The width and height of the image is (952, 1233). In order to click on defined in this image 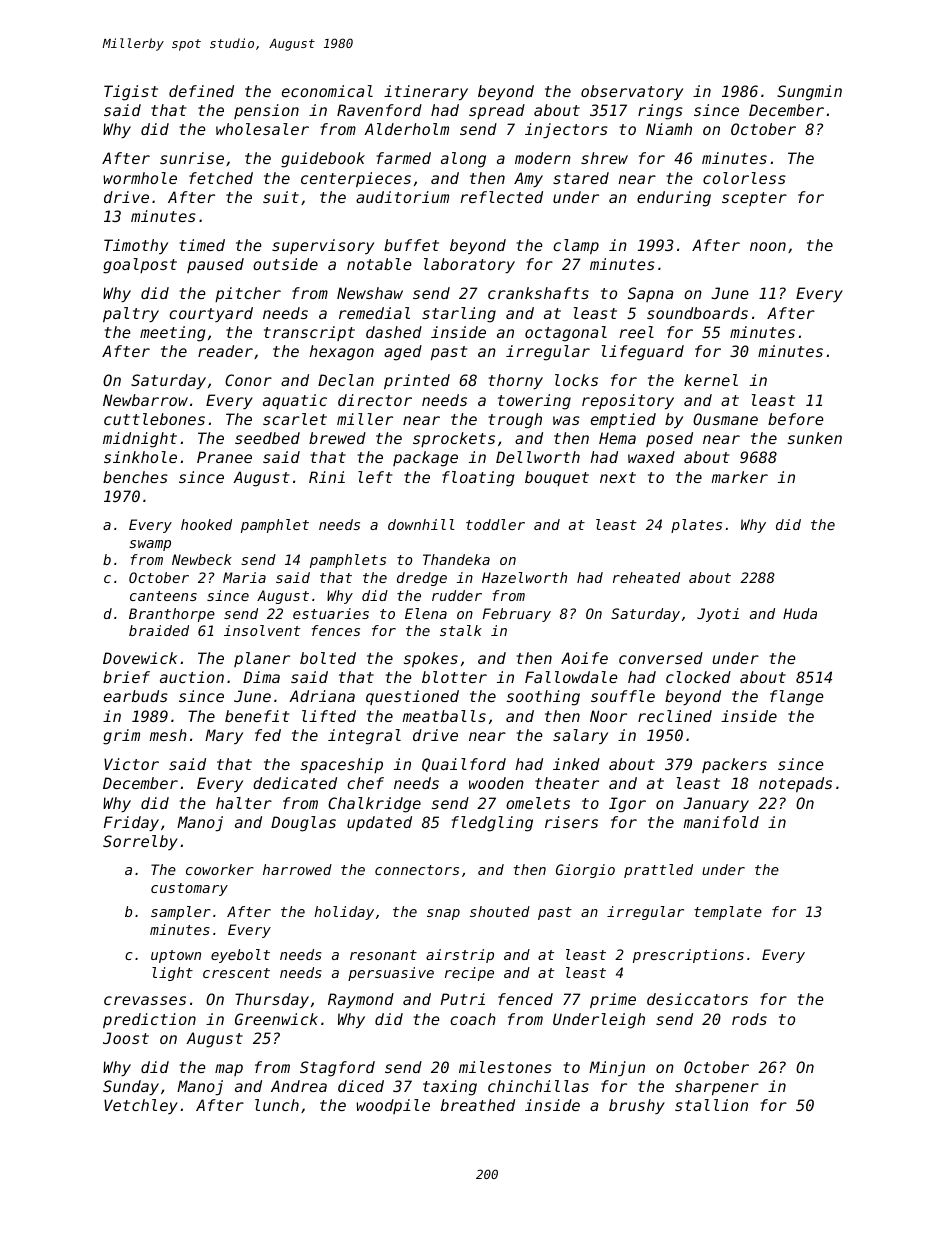, I will do `click(201, 91)`.
